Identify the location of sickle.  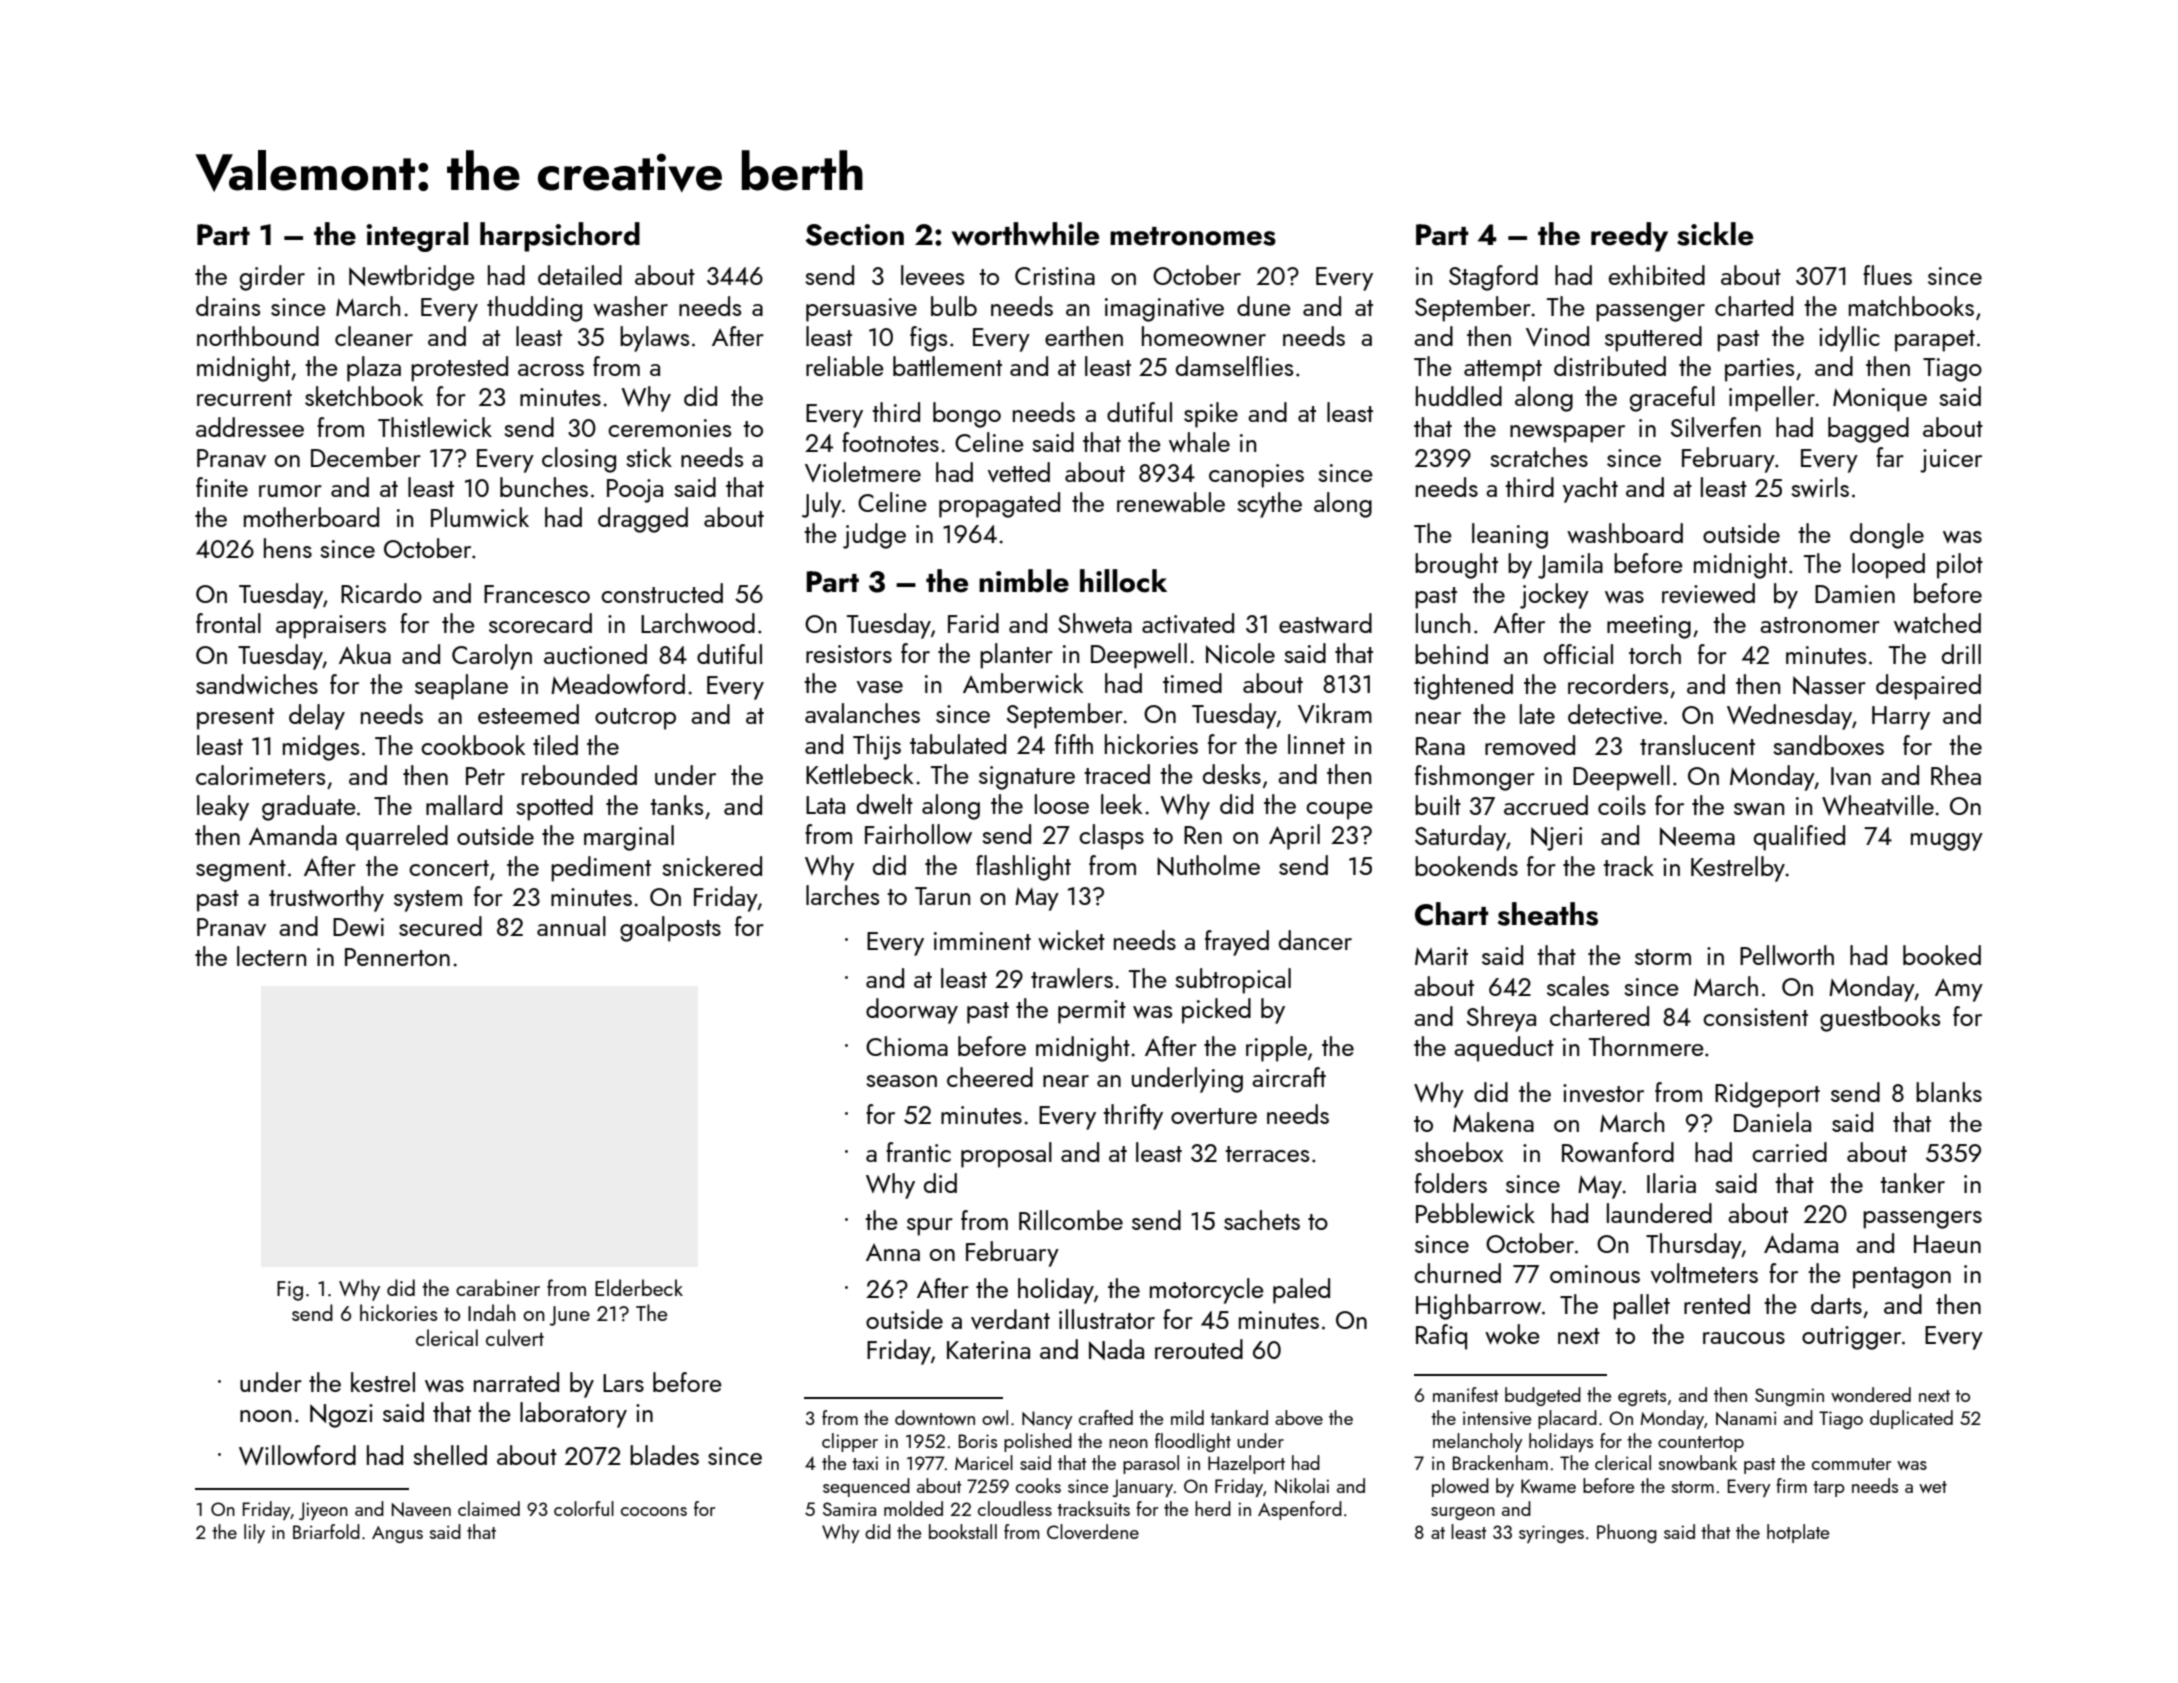
(1715, 234).
